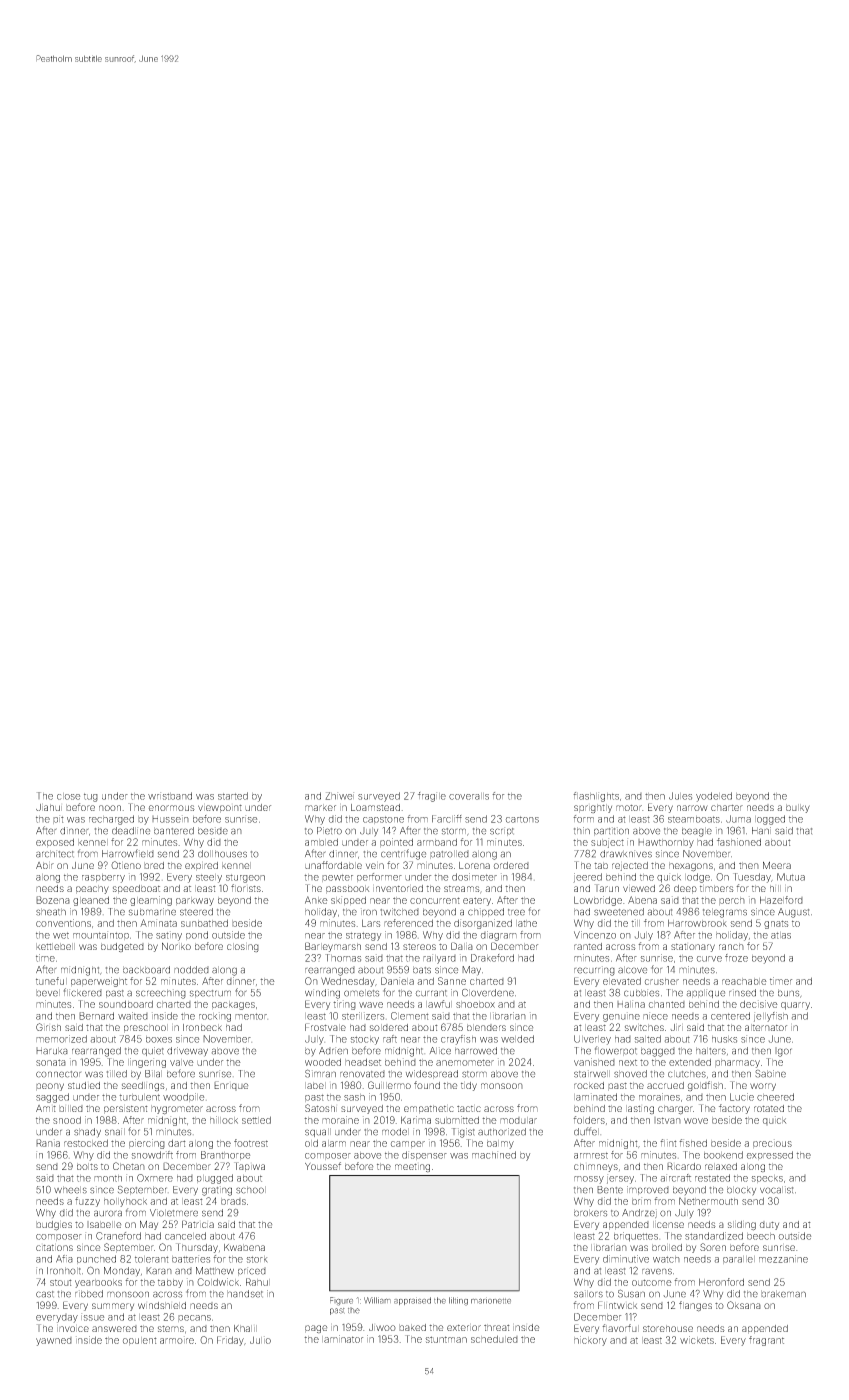  Describe the element at coordinates (639, 888) in the screenshot. I see `viewed` at that location.
